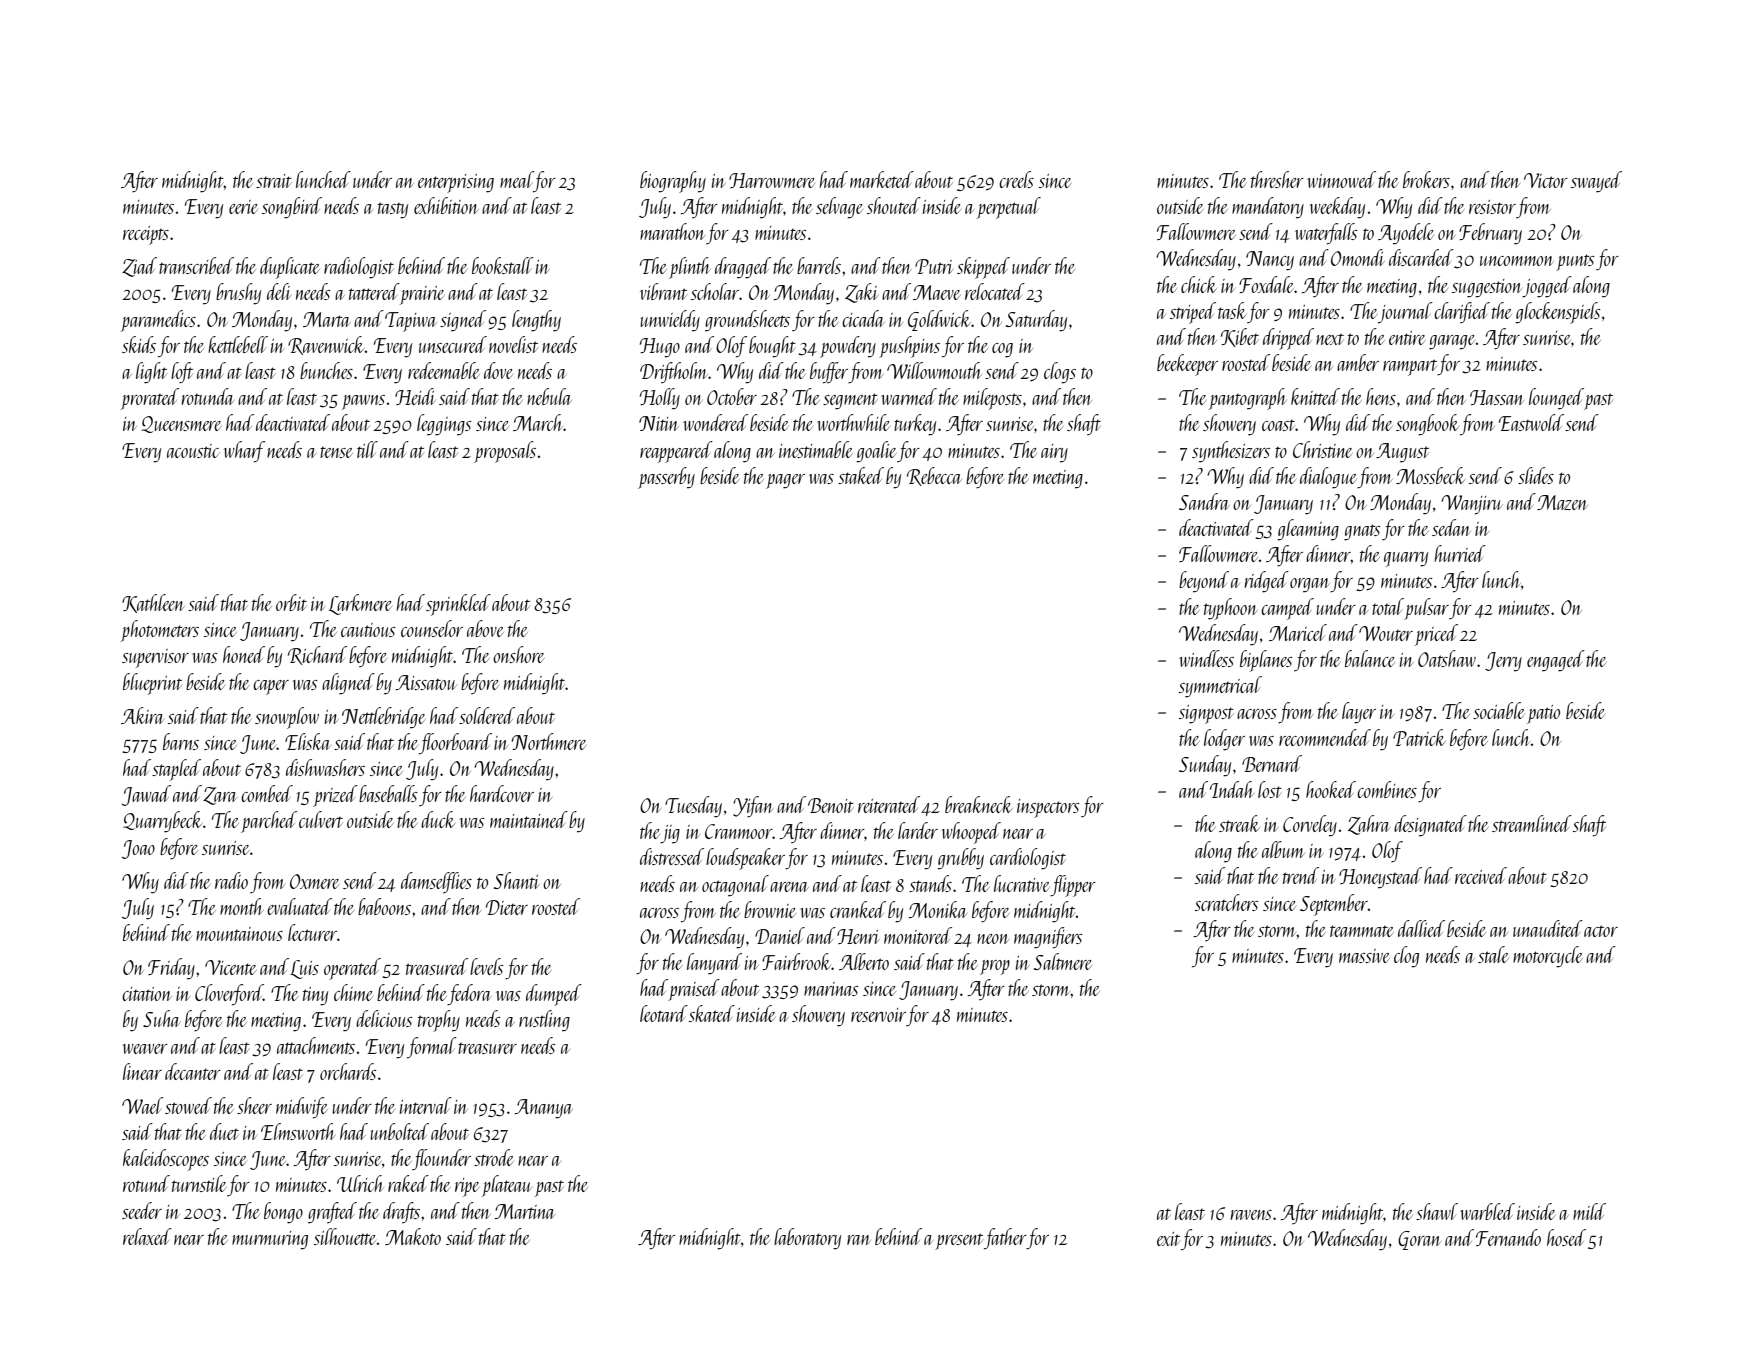  What do you see at coordinates (983, 268) in the screenshot?
I see `skipped` at bounding box center [983, 268].
